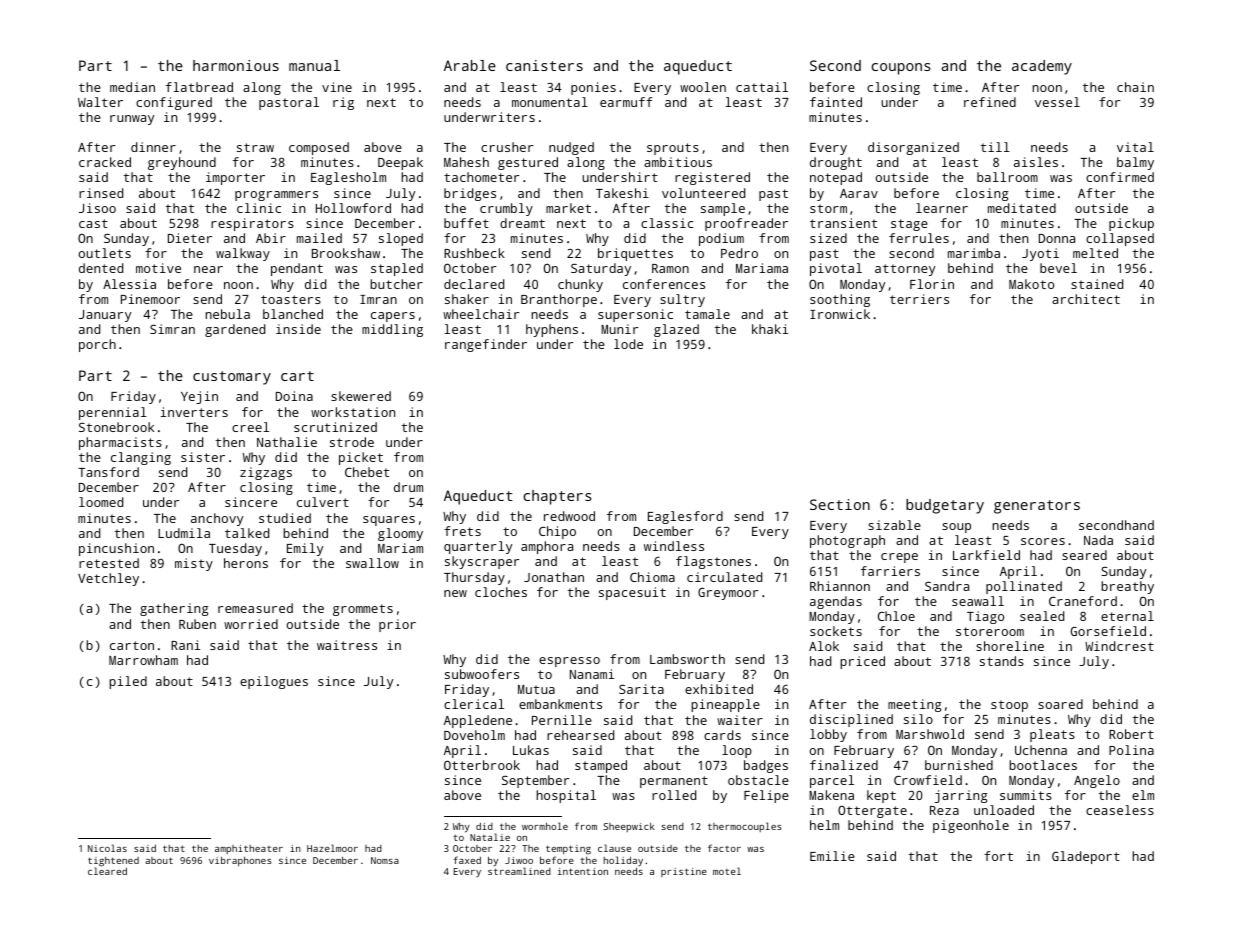  What do you see at coordinates (232, 378) in the screenshot?
I see `customary` at bounding box center [232, 378].
